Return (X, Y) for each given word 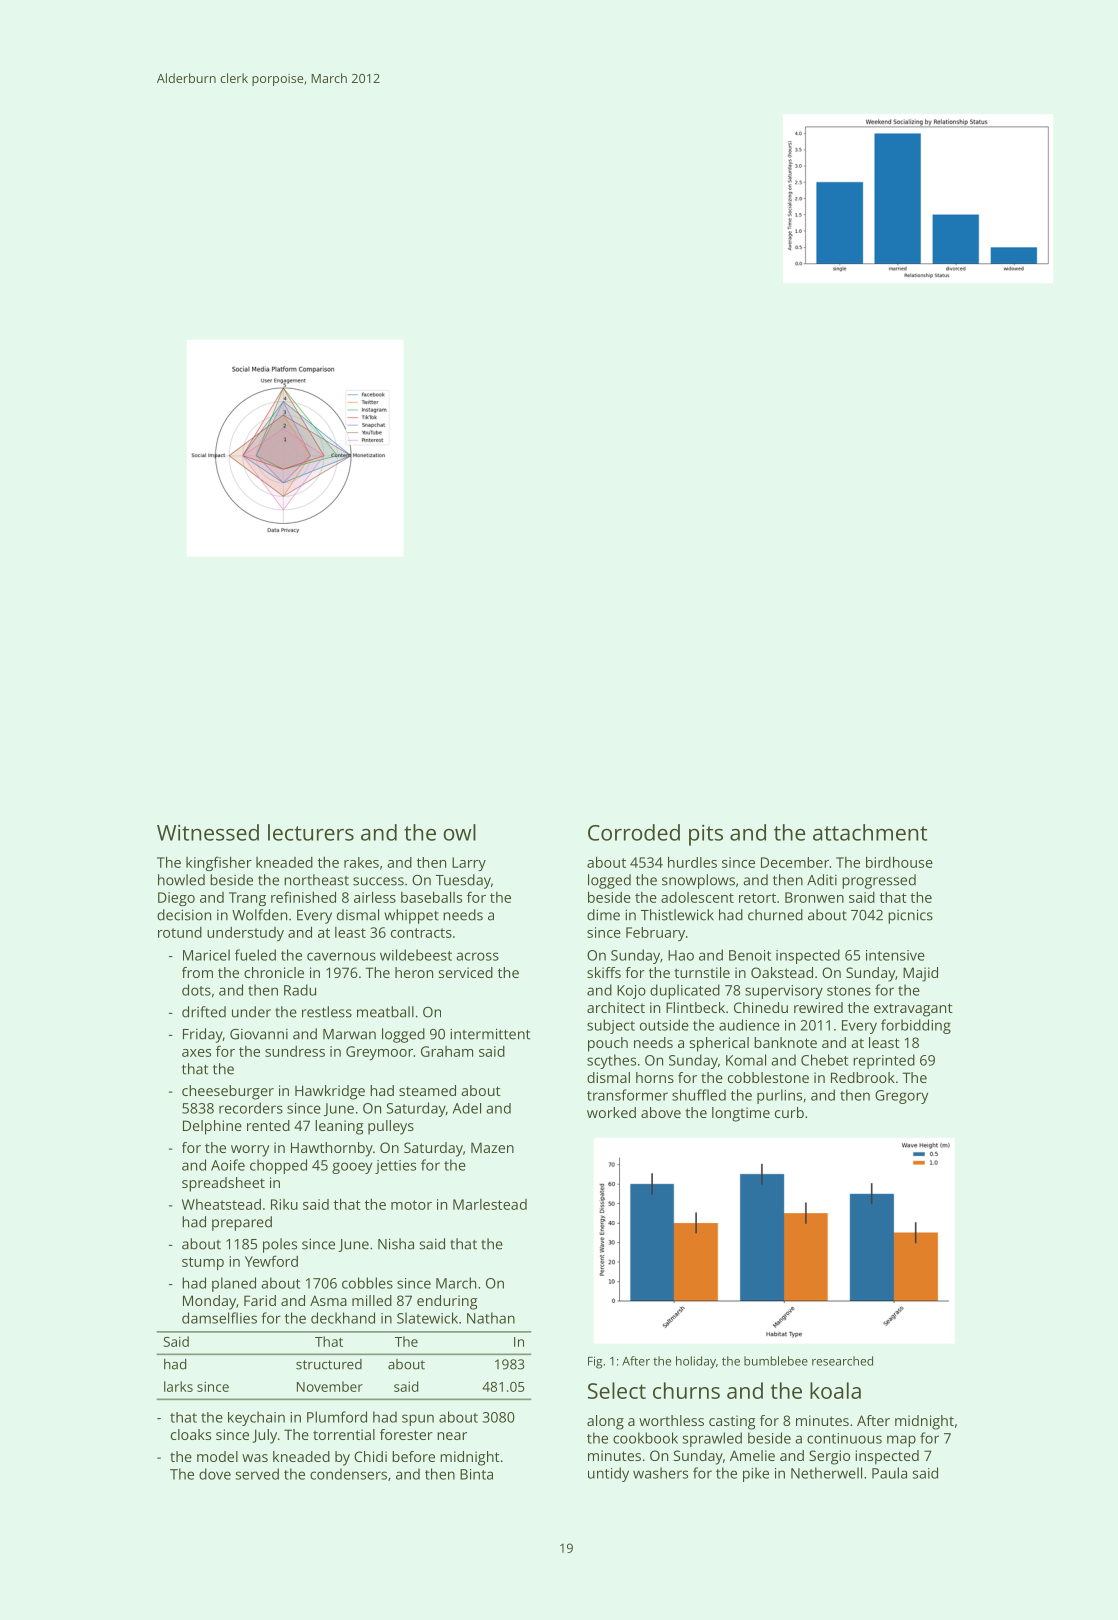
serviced (466, 972)
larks (178, 1386)
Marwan (349, 1034)
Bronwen (814, 897)
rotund (180, 932)
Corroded (634, 832)
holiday (696, 1362)
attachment (870, 832)
